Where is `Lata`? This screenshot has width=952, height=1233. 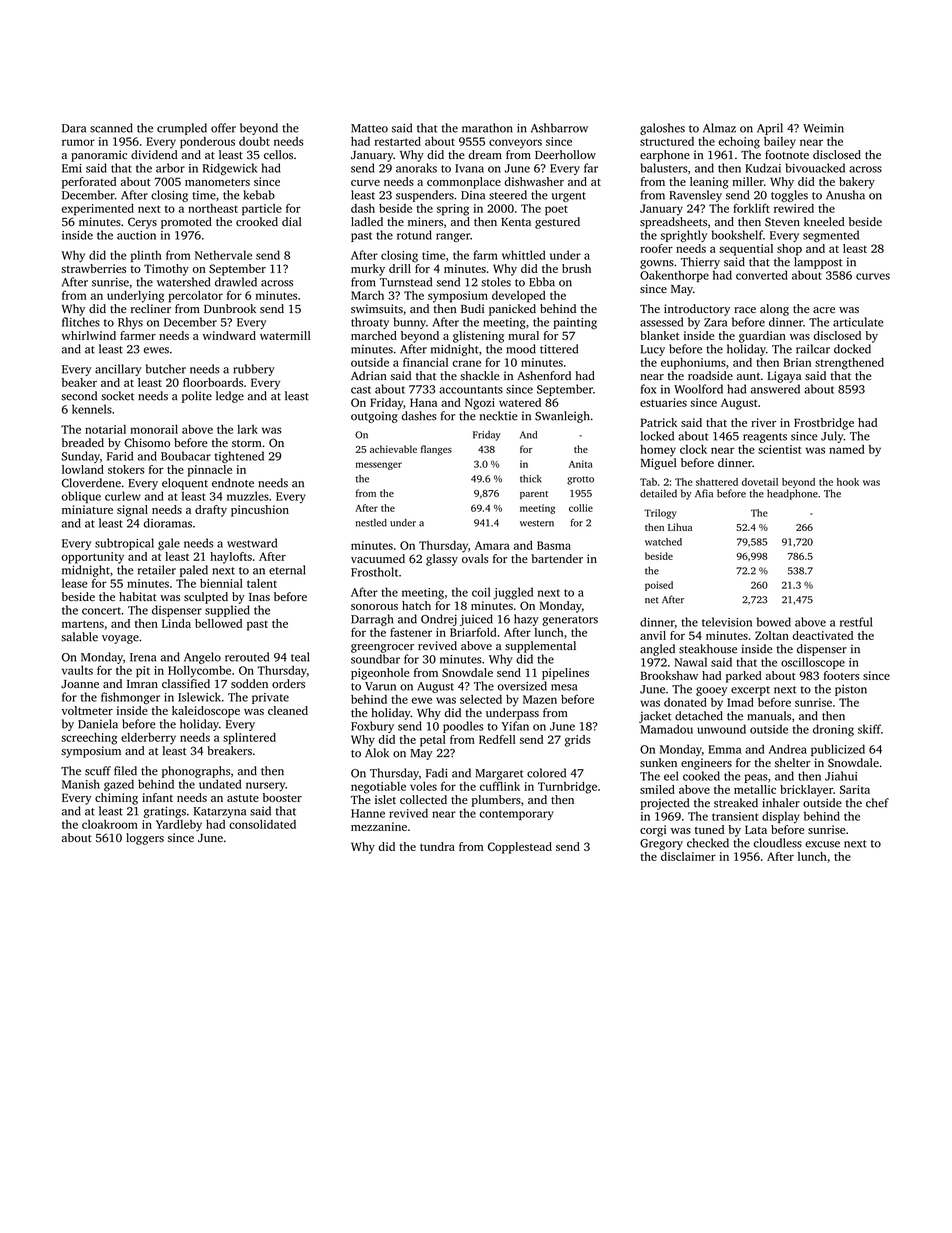
Lata is located at coordinates (756, 829).
